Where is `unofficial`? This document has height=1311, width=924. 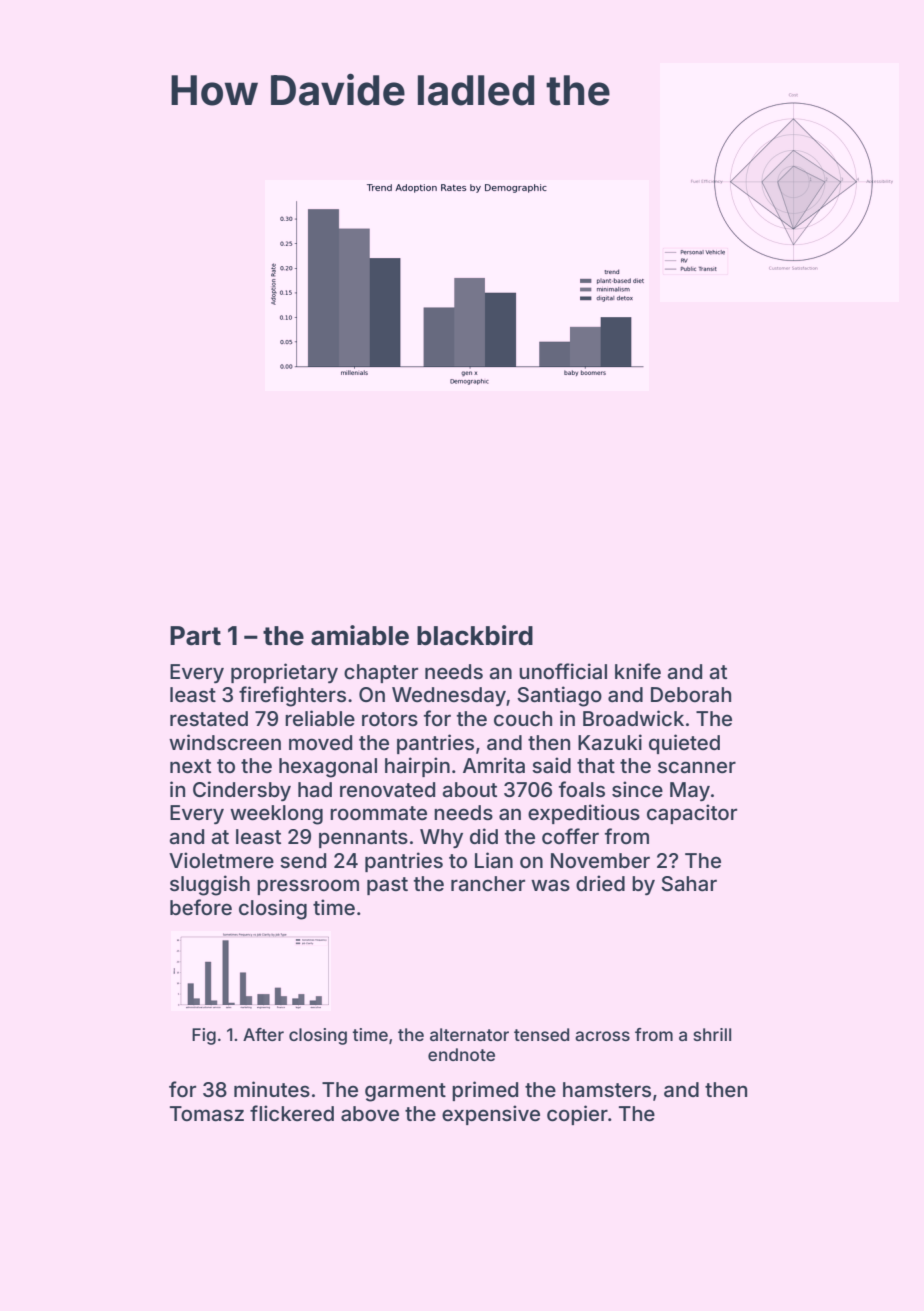
unofficial is located at coordinates (563, 671).
